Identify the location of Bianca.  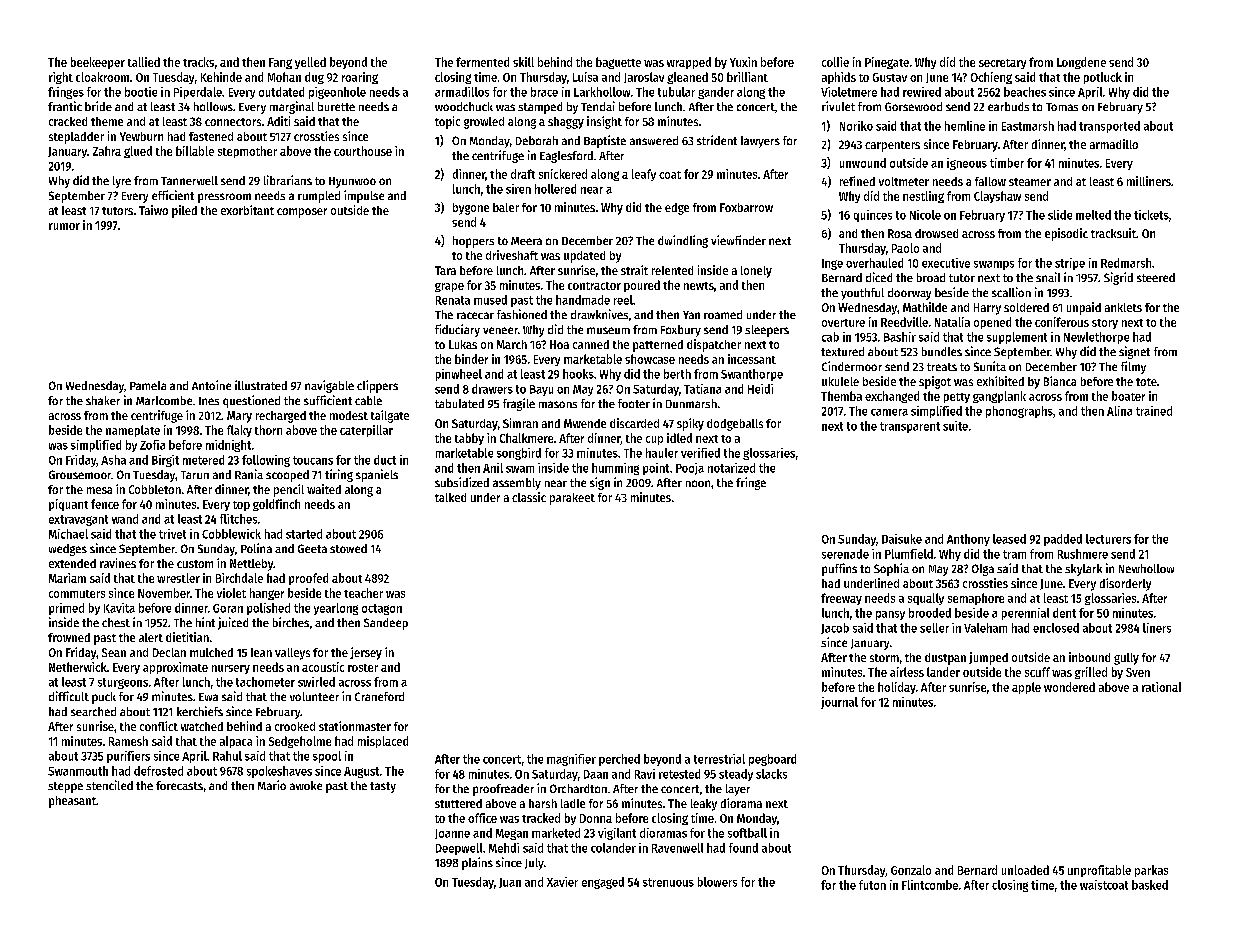
(1060, 381).
